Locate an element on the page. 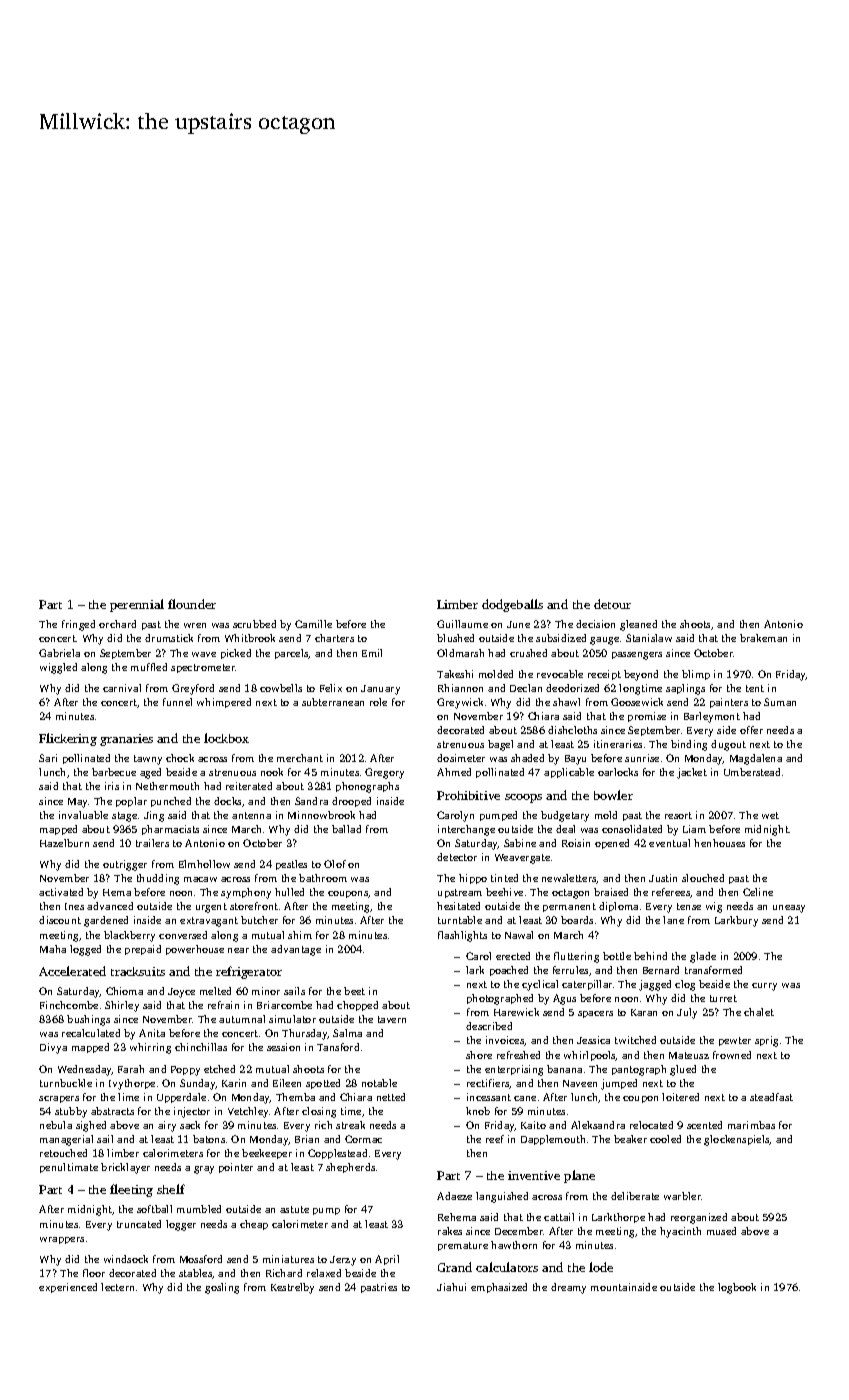  logbook is located at coordinates (737, 1288).
